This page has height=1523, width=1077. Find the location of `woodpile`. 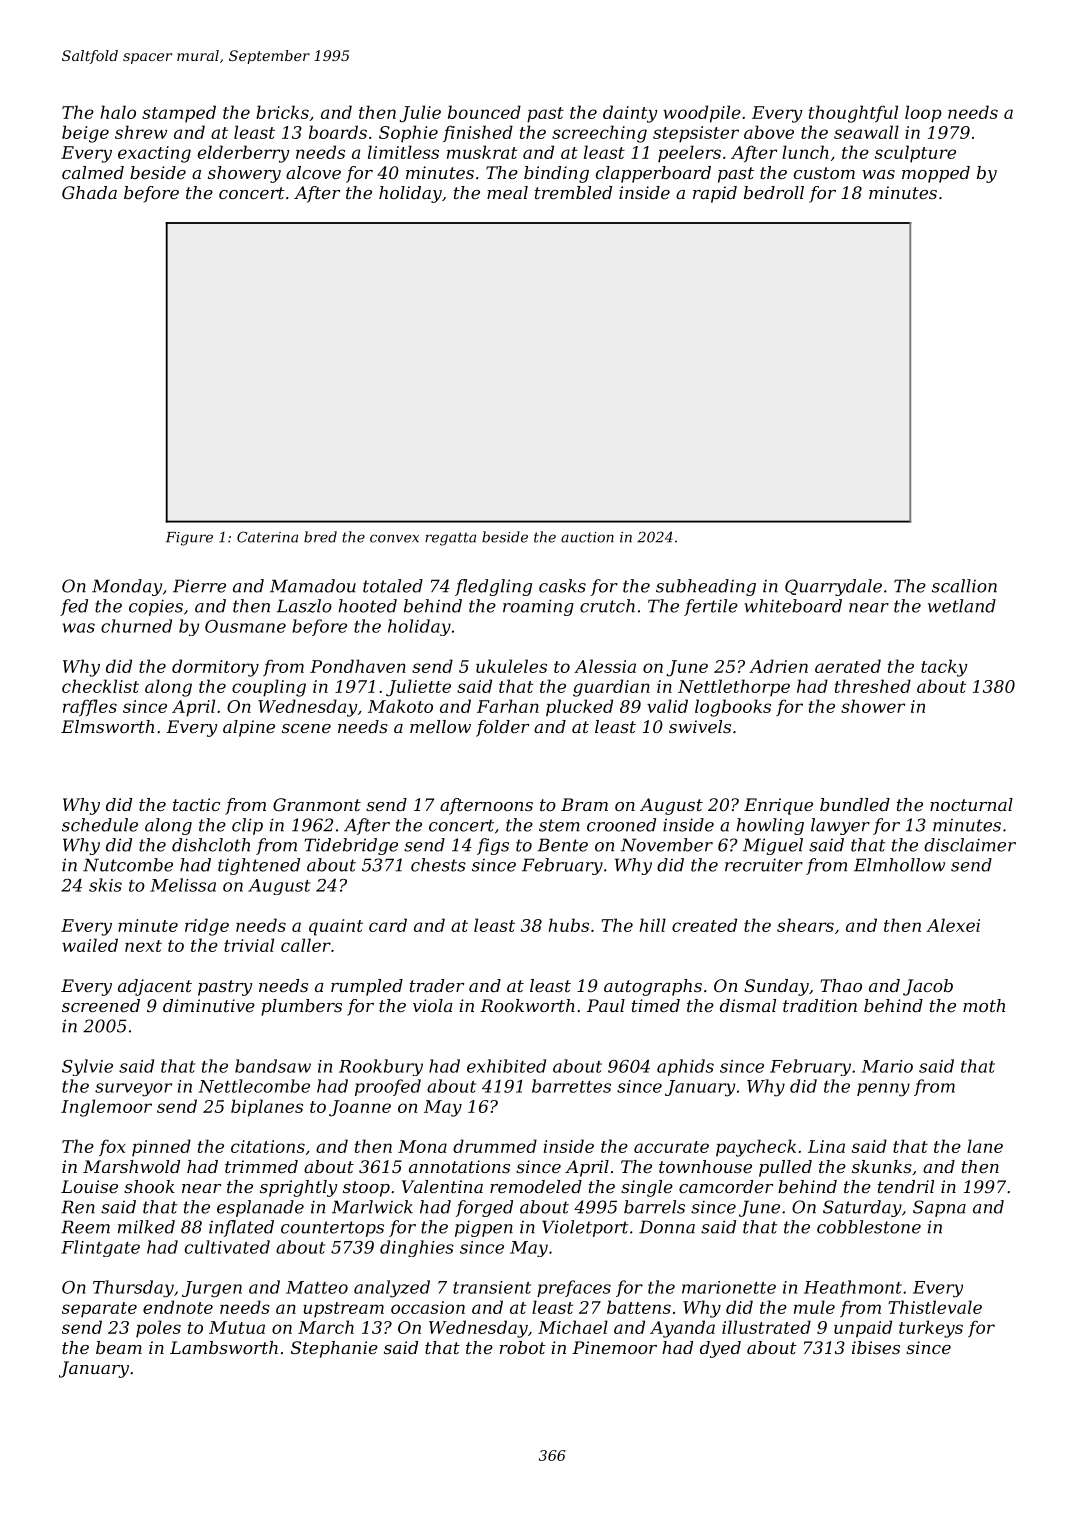

woodpile is located at coordinates (702, 114).
